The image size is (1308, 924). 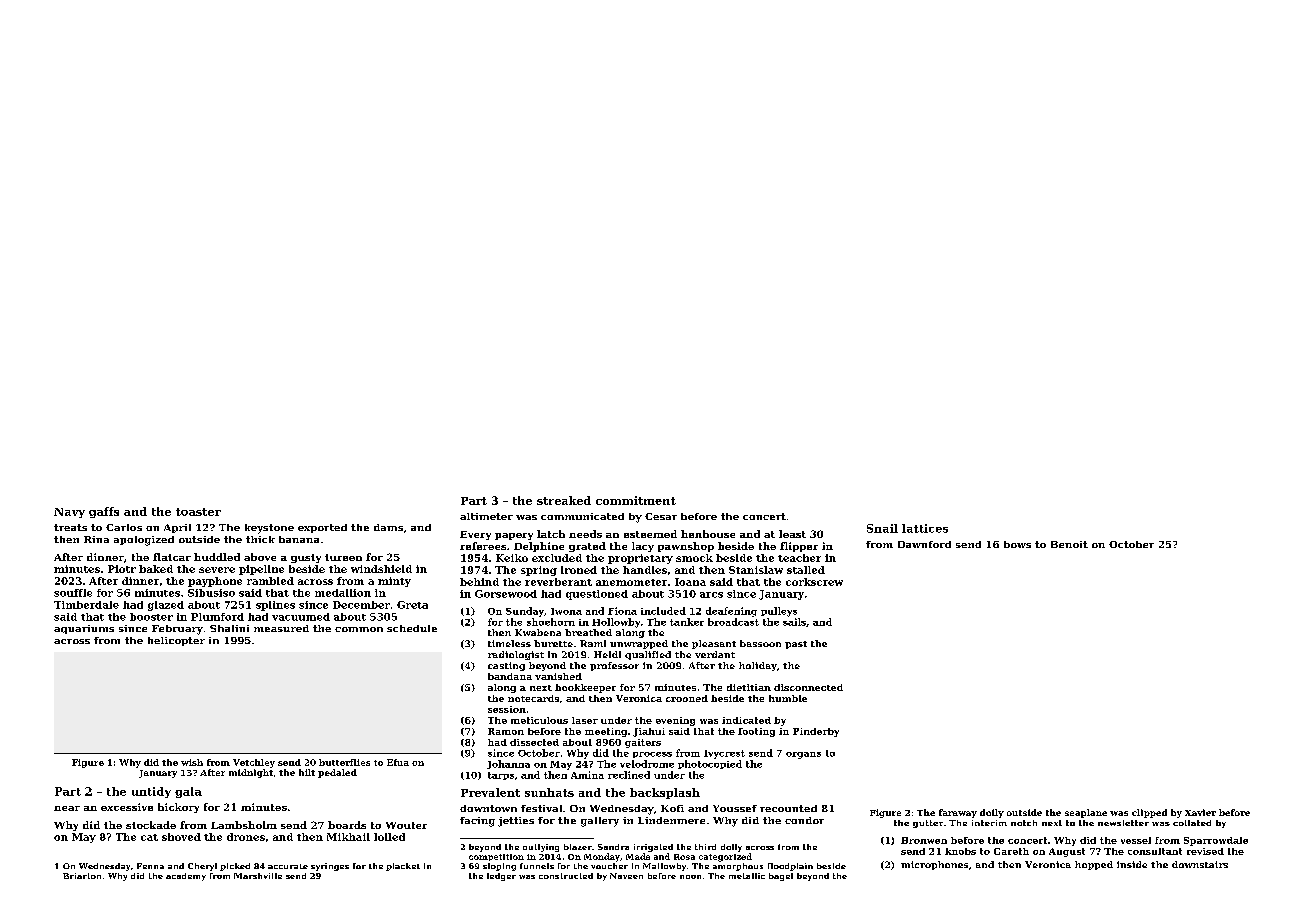 I want to click on bagel, so click(x=781, y=877).
